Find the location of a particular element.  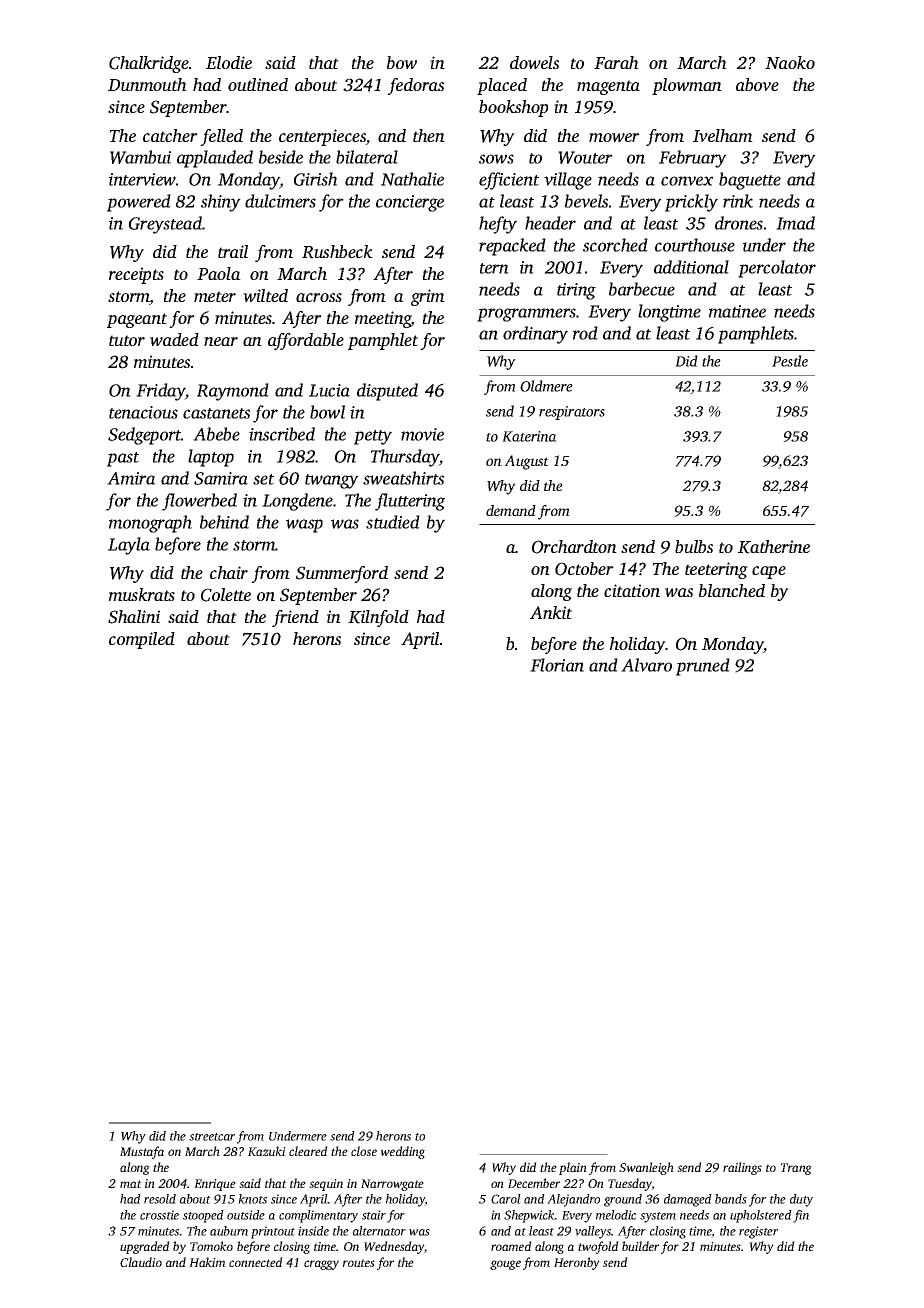

dowels is located at coordinates (534, 62).
